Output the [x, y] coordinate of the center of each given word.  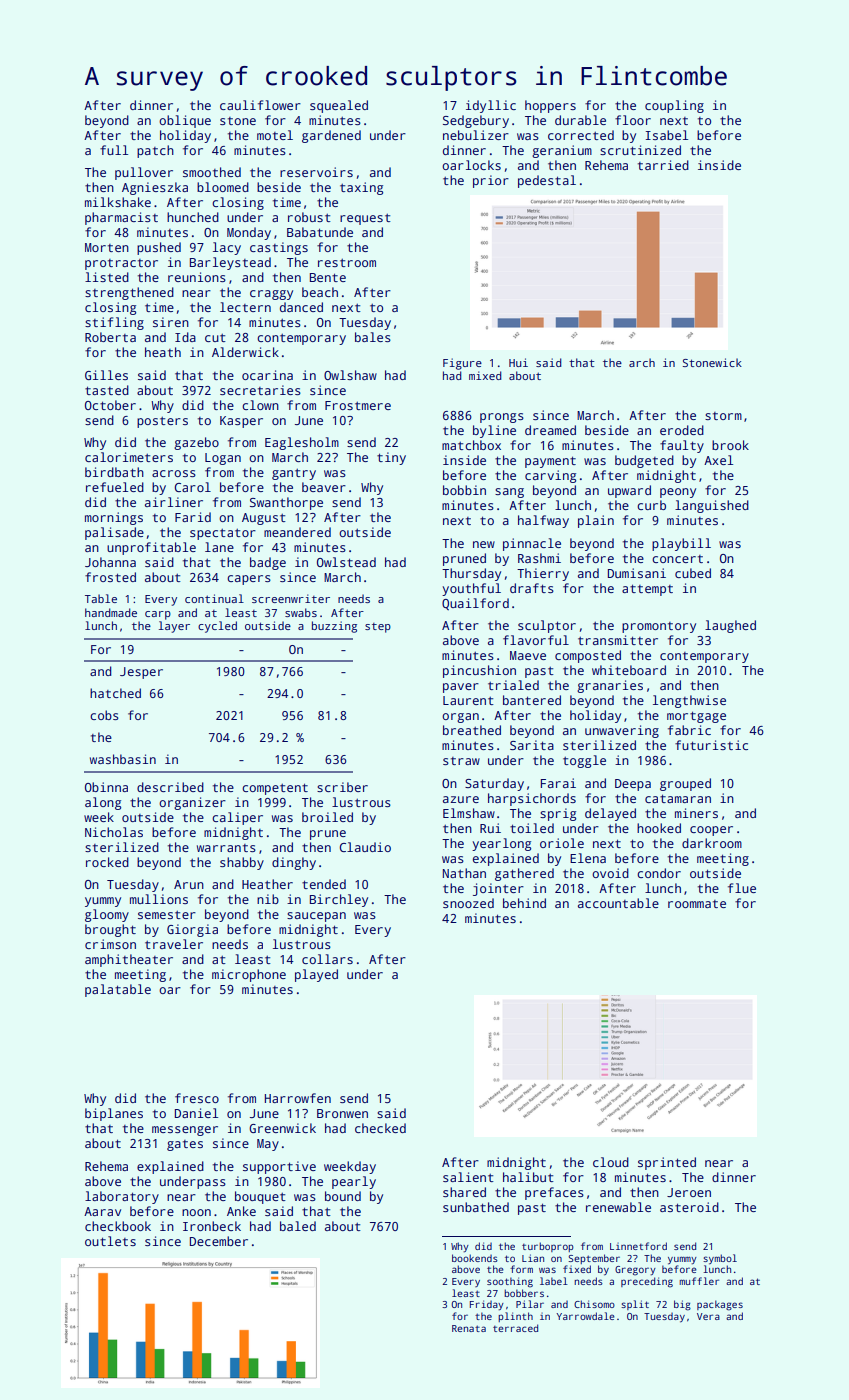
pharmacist [121, 218]
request [365, 219]
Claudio [365, 847]
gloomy [107, 915]
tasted [107, 390]
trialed [513, 685]
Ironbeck [212, 1226]
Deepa [633, 785]
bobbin [464, 490]
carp [158, 615]
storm [723, 416]
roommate [697, 904]
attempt [647, 590]
